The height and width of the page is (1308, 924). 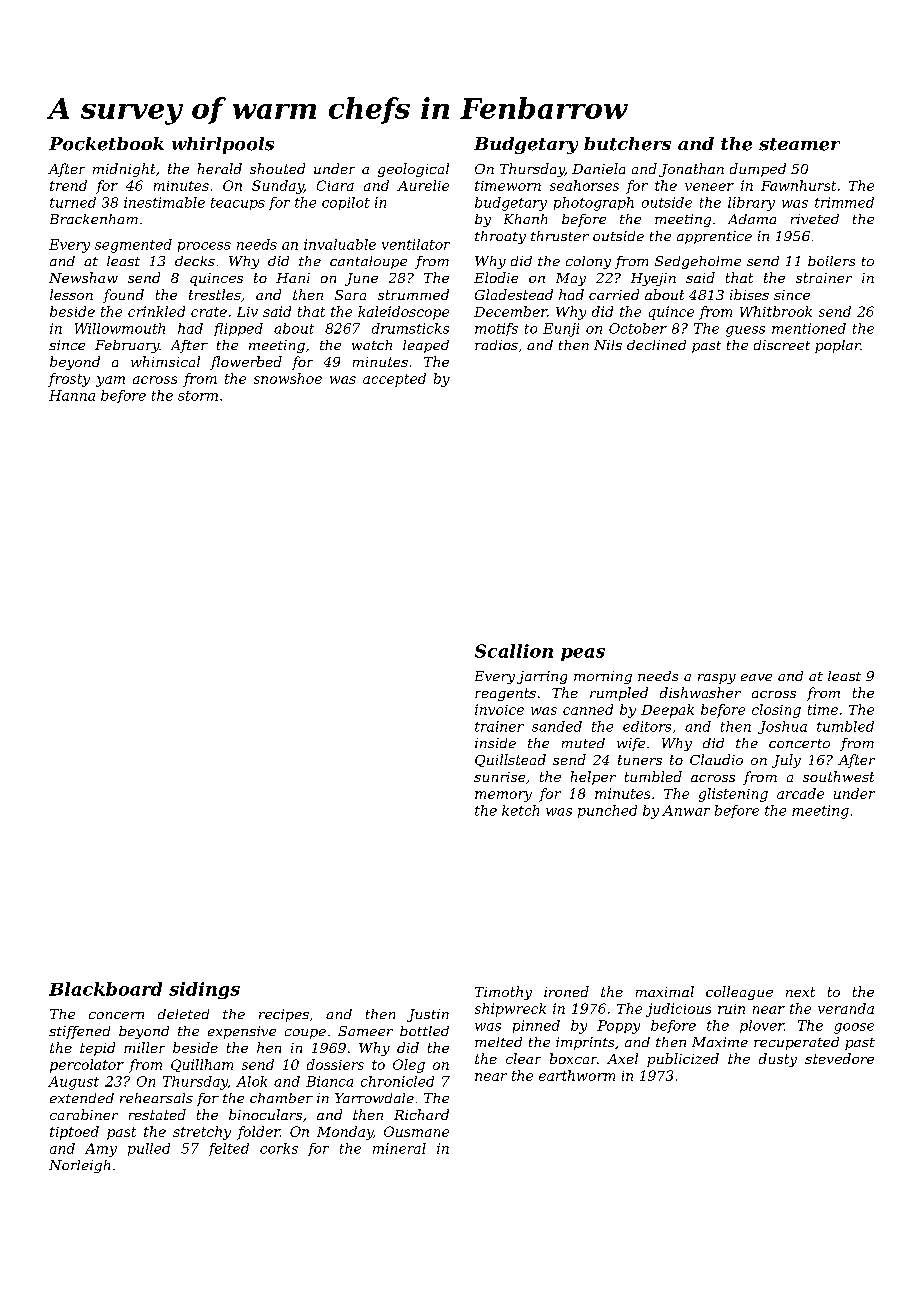 I want to click on whirlpools, so click(x=223, y=145).
